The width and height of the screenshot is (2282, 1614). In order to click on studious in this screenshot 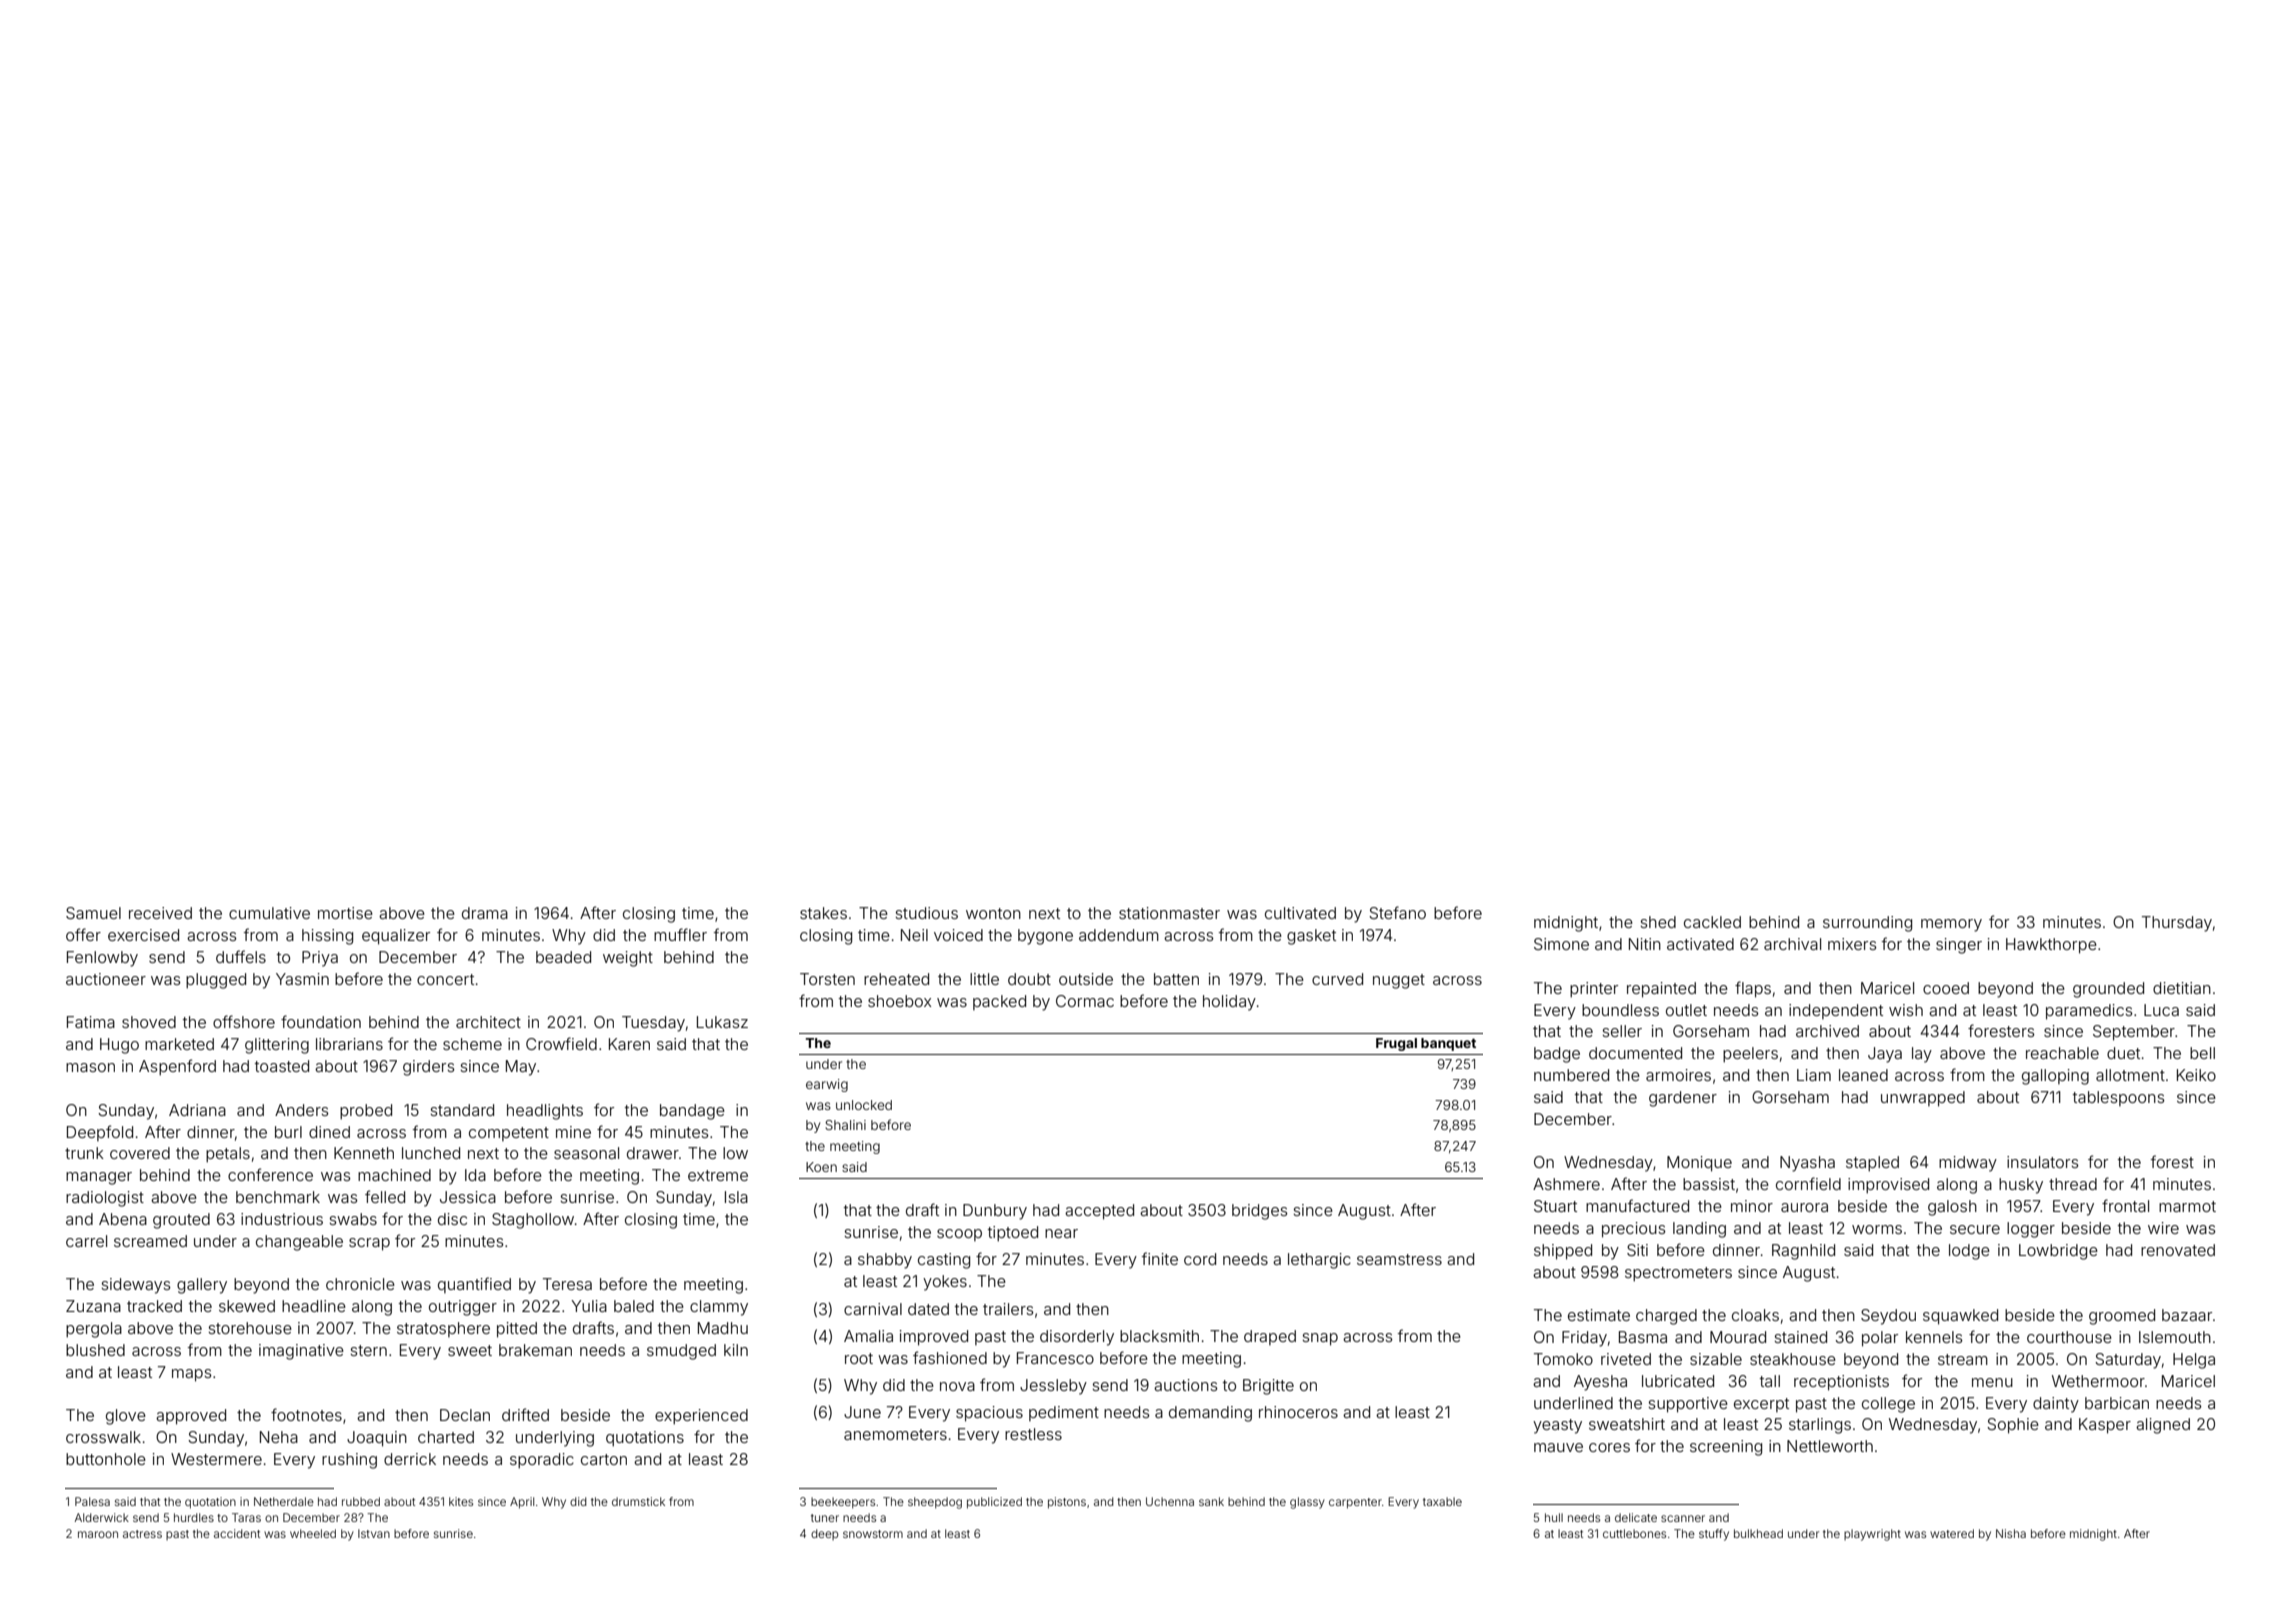, I will do `click(926, 913)`.
